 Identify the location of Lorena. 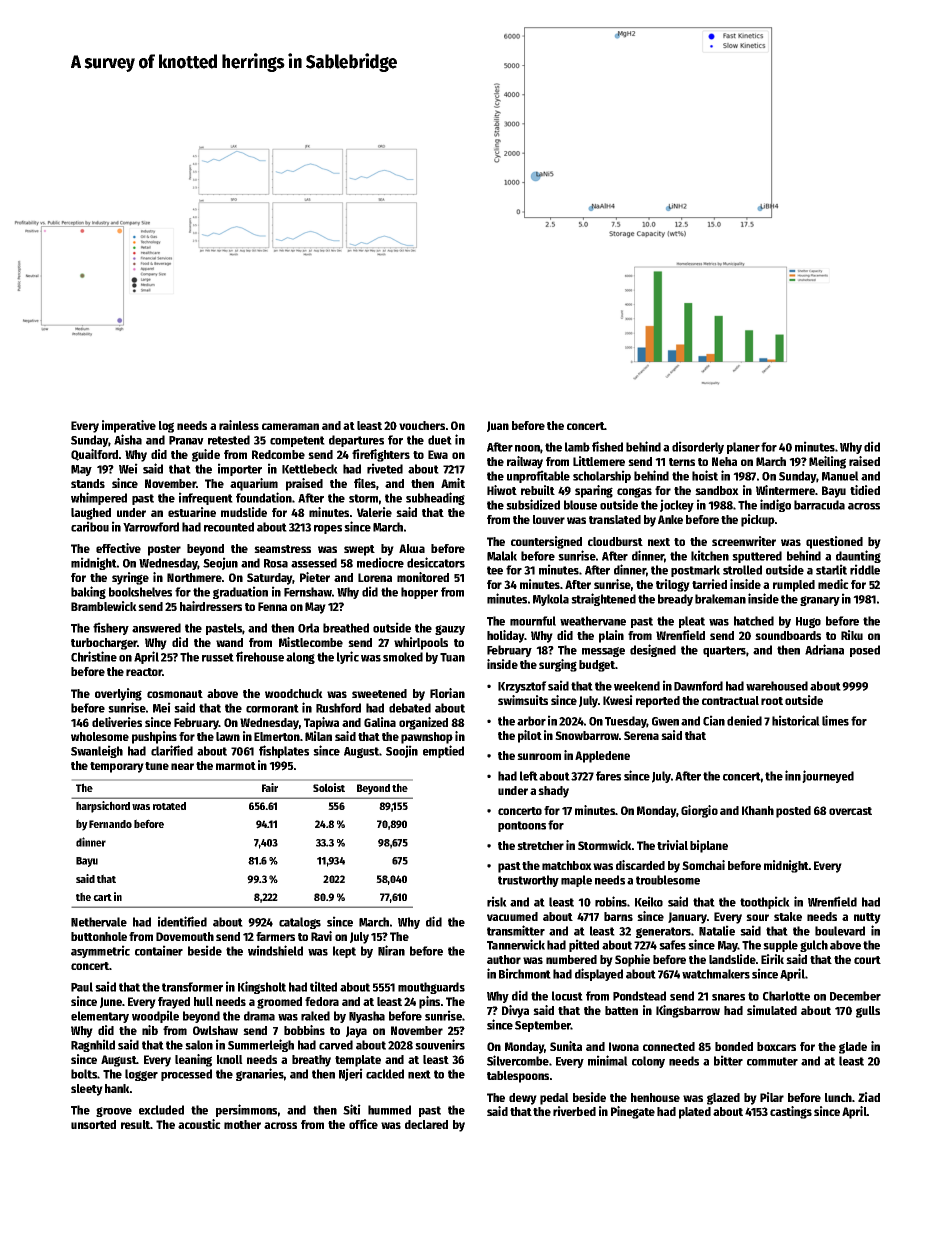
(375, 577).
